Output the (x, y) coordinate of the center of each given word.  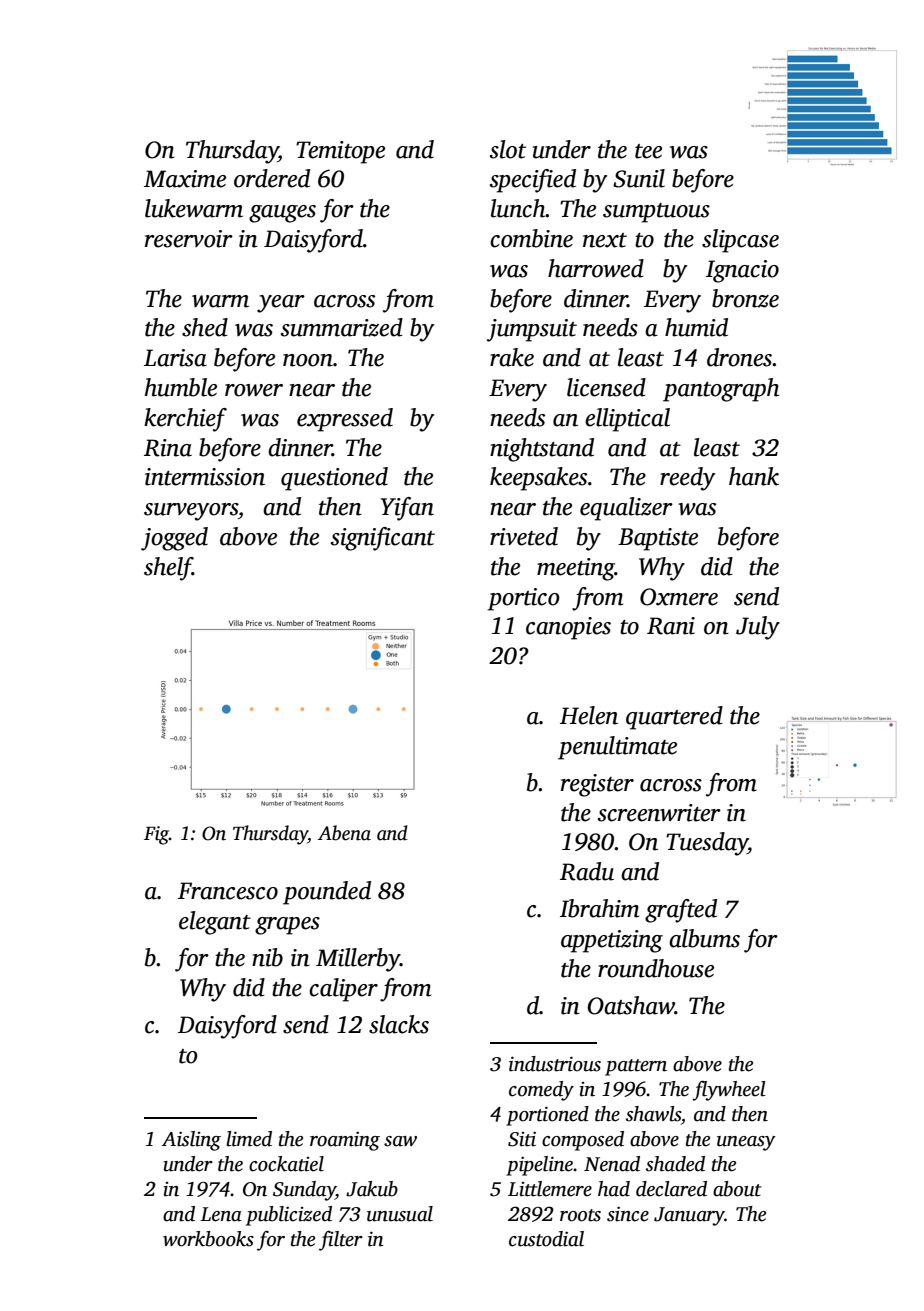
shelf (168, 569)
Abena (344, 833)
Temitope (340, 152)
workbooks (208, 1239)
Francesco (228, 891)
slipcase (740, 241)
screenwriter (659, 813)
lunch (518, 208)
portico (524, 599)
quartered (674, 718)
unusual (400, 1214)
